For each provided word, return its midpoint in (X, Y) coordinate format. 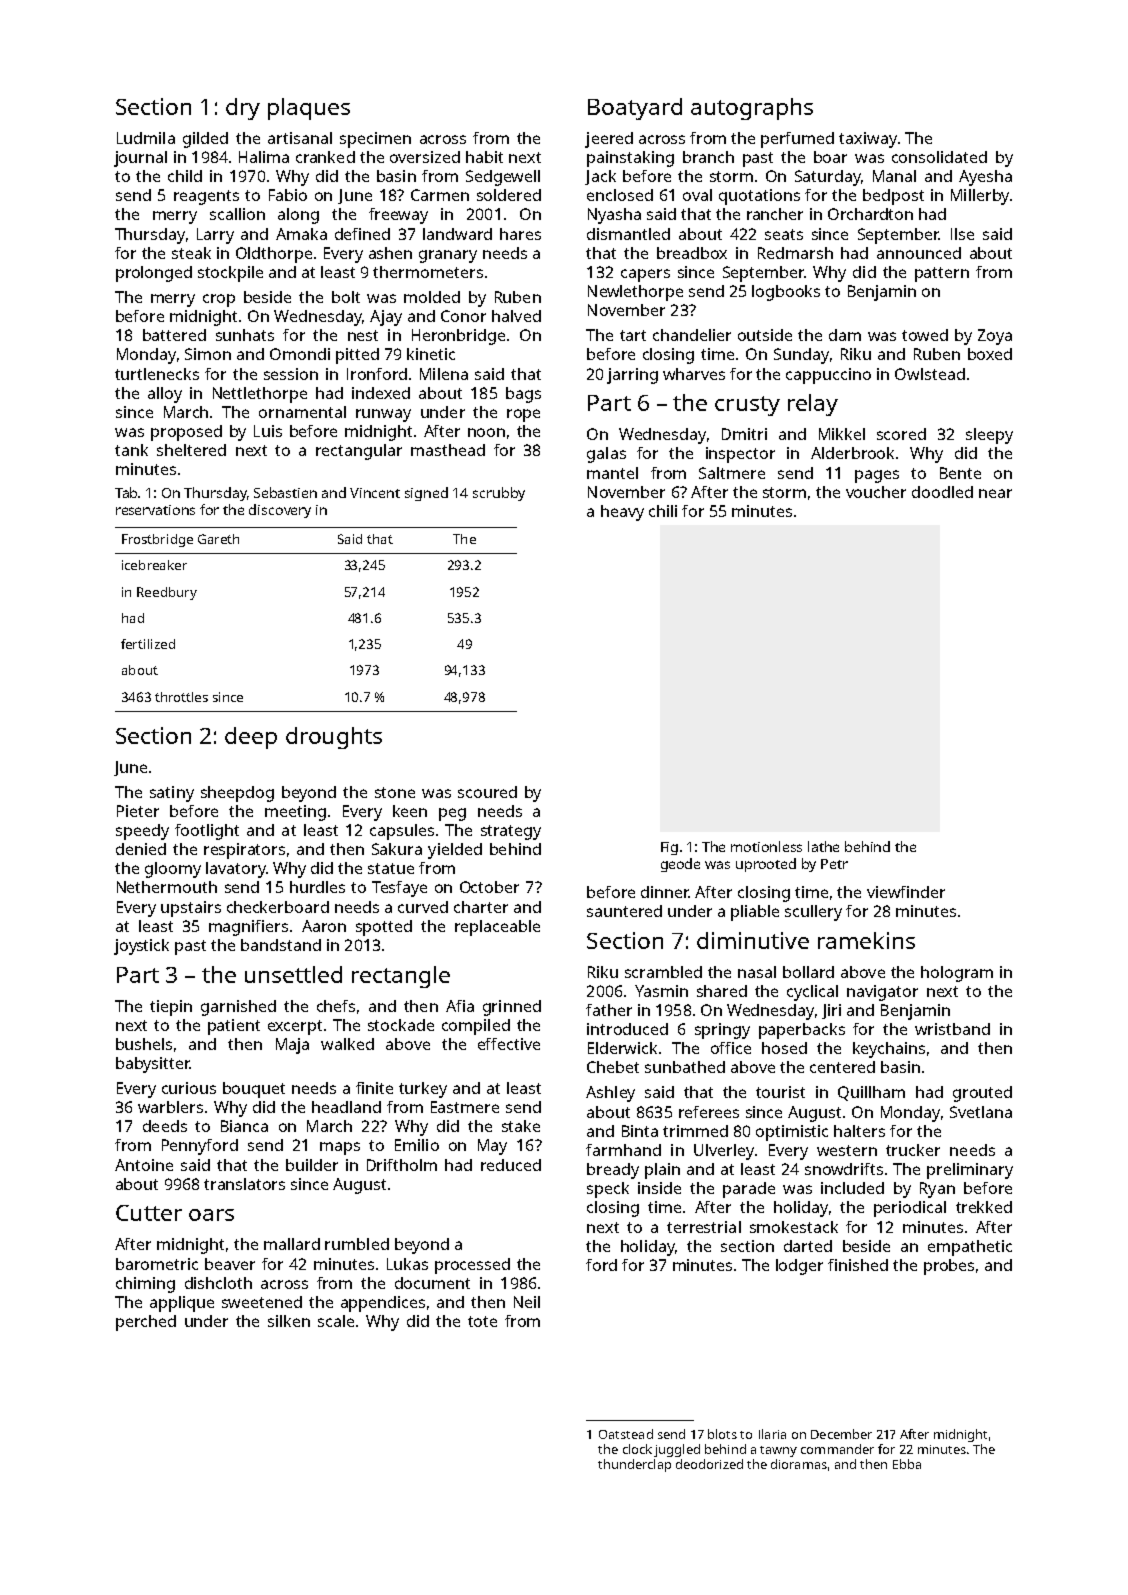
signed (426, 494)
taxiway (868, 140)
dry (243, 109)
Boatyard (635, 109)
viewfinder (906, 892)
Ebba (907, 1464)
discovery (280, 511)
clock (637, 1449)
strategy (511, 832)
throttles (181, 697)
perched (146, 1323)
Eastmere (465, 1107)
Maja (292, 1046)
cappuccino (828, 376)
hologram (957, 974)
